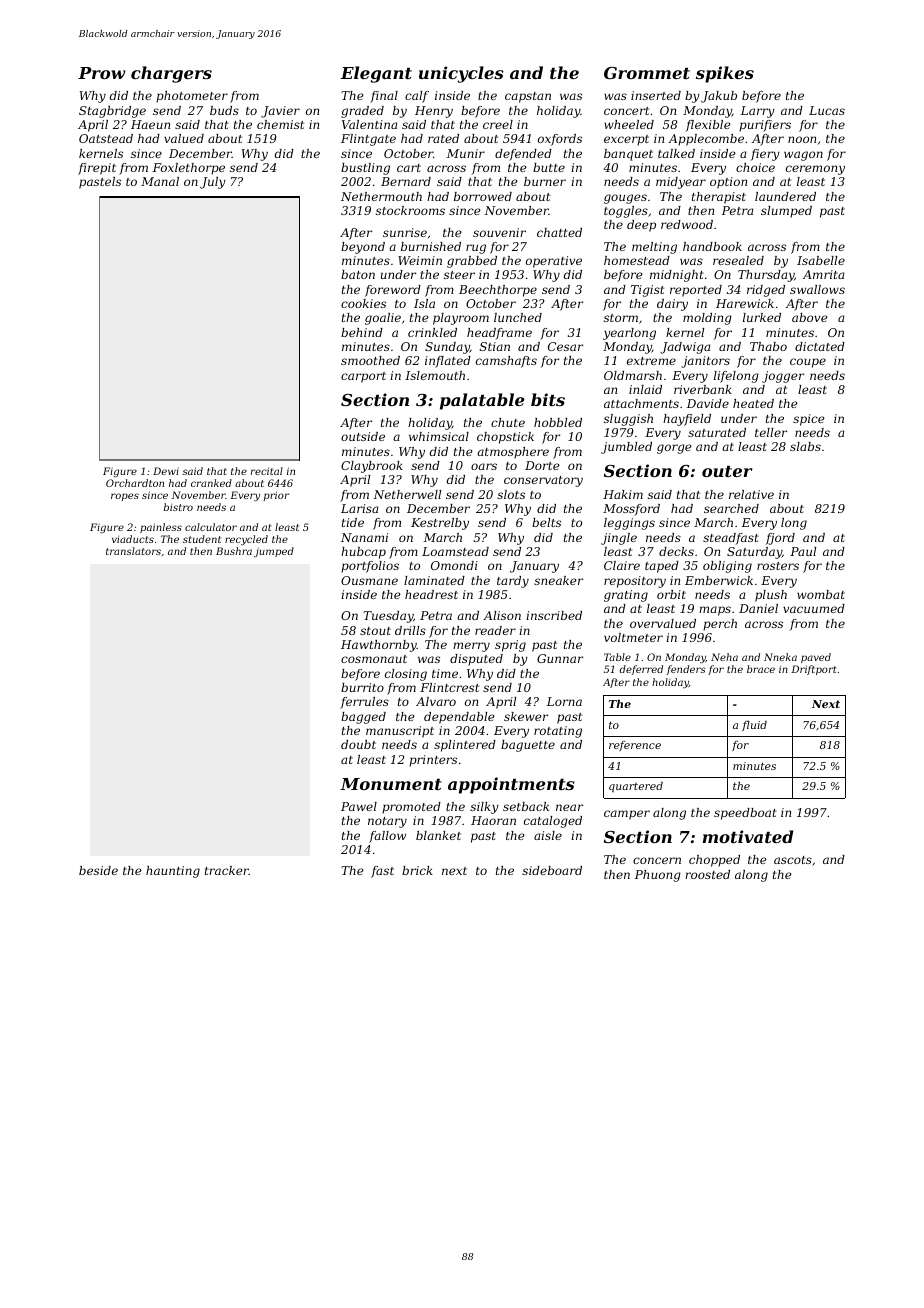 This image has height=1308, width=924. What do you see at coordinates (754, 726) in the image?
I see `fluid` at bounding box center [754, 726].
